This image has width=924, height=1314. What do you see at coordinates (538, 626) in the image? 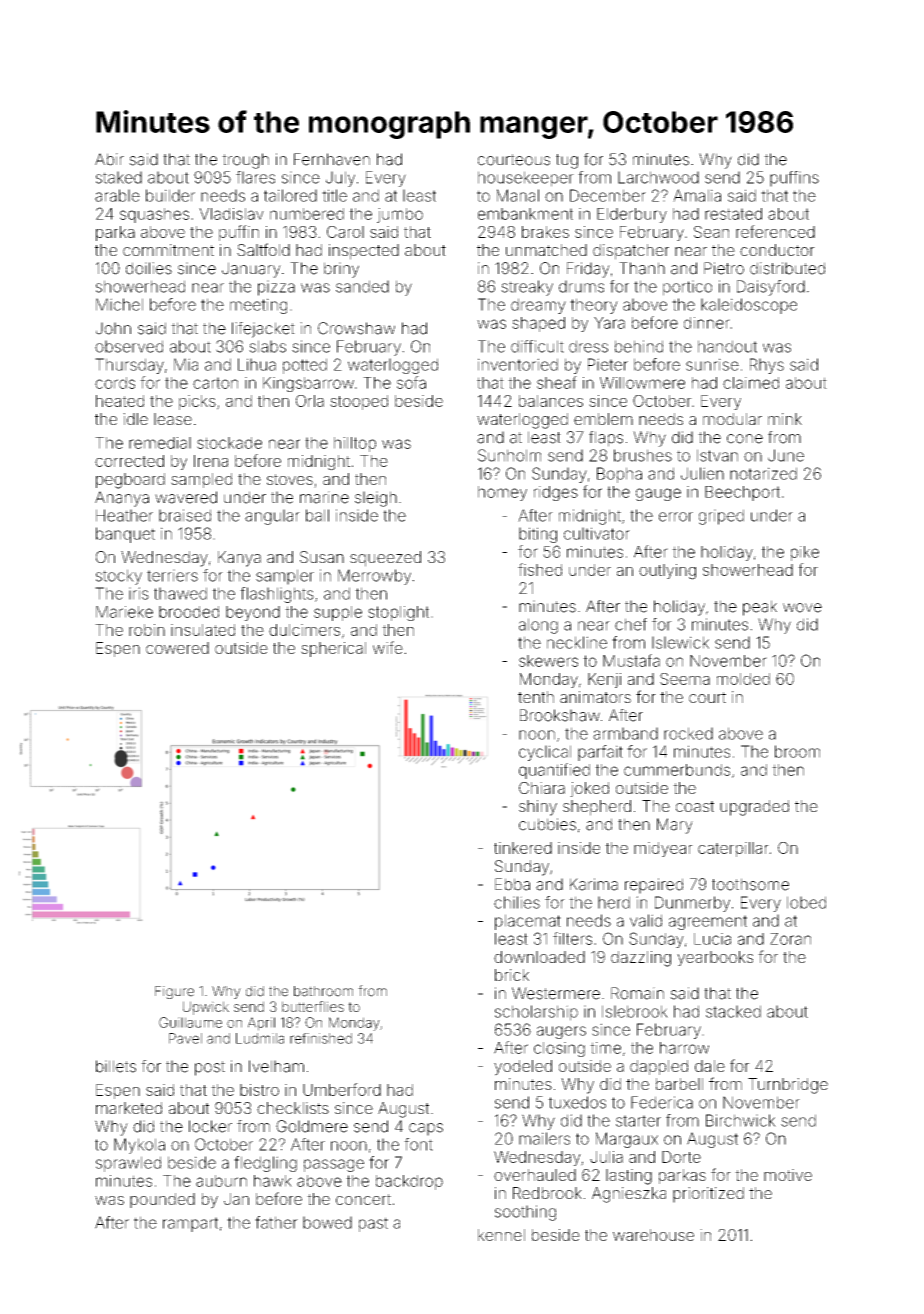
I see `along` at bounding box center [538, 626].
